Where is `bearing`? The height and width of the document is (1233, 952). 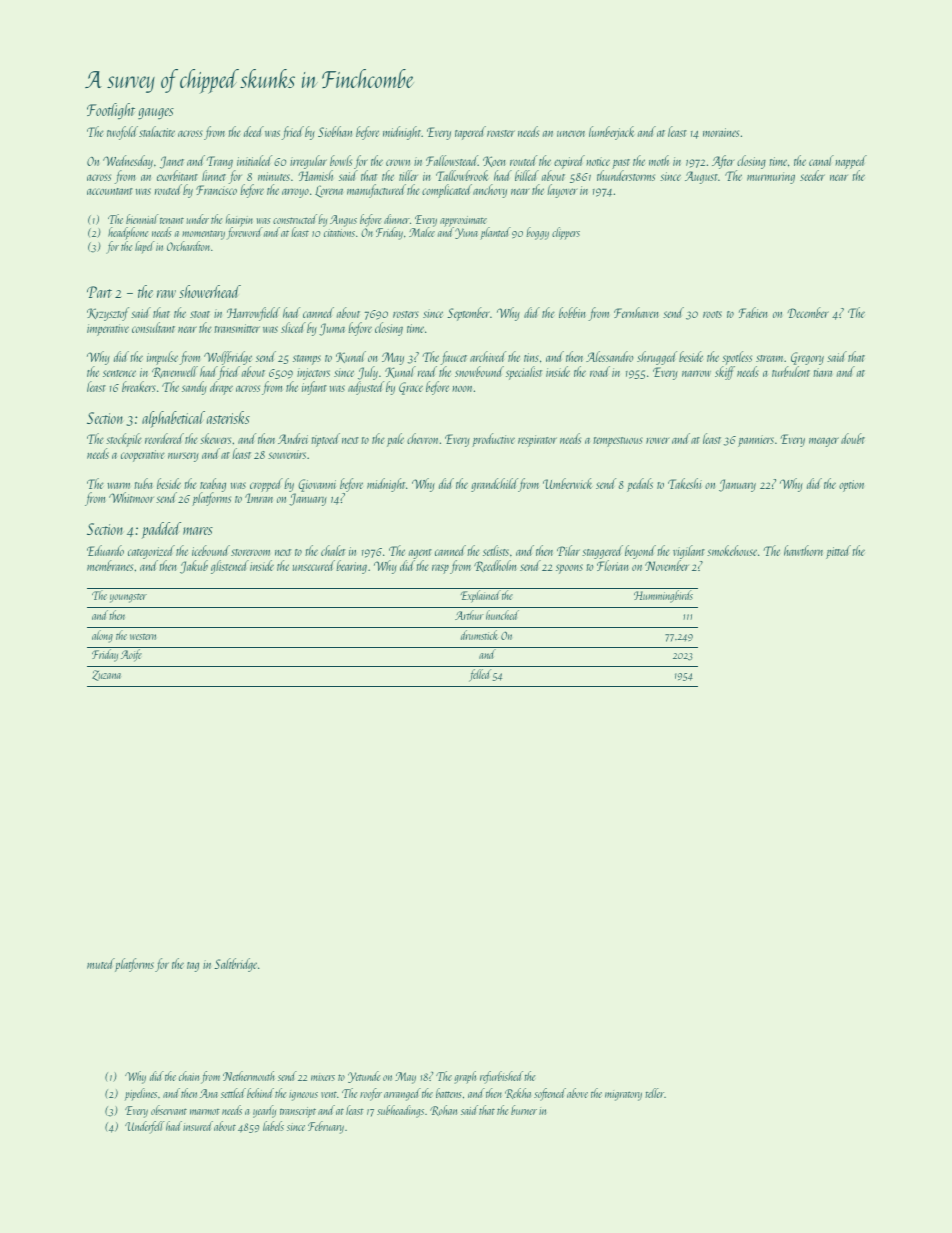 bearing is located at coordinates (351, 567).
